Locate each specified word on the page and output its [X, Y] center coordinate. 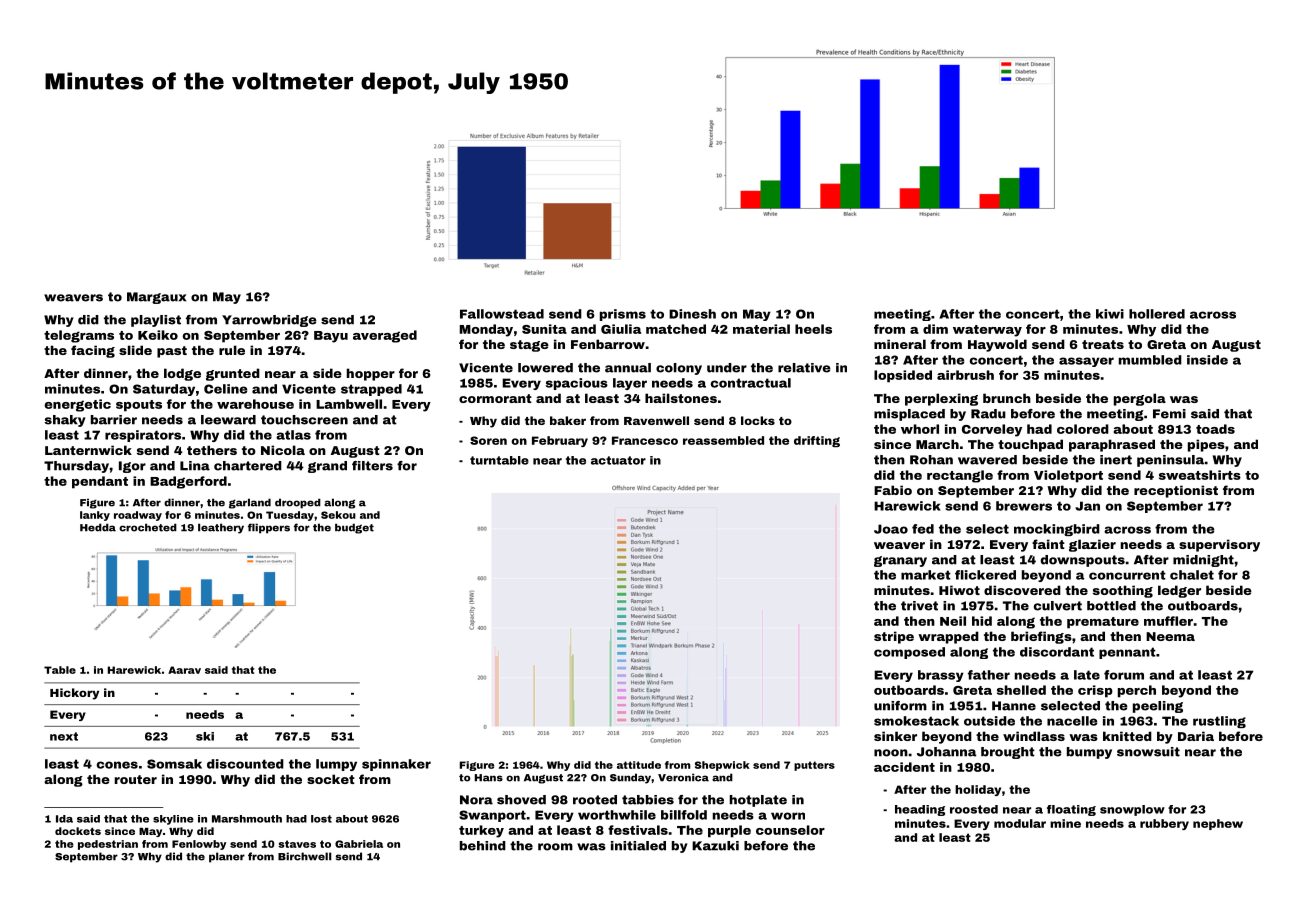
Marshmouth [247, 819]
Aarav [184, 670]
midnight [1203, 561]
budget [354, 528]
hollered [1157, 314]
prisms [623, 315]
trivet [919, 606]
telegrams [79, 336]
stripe [894, 637]
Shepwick [722, 766]
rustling [1219, 722]
